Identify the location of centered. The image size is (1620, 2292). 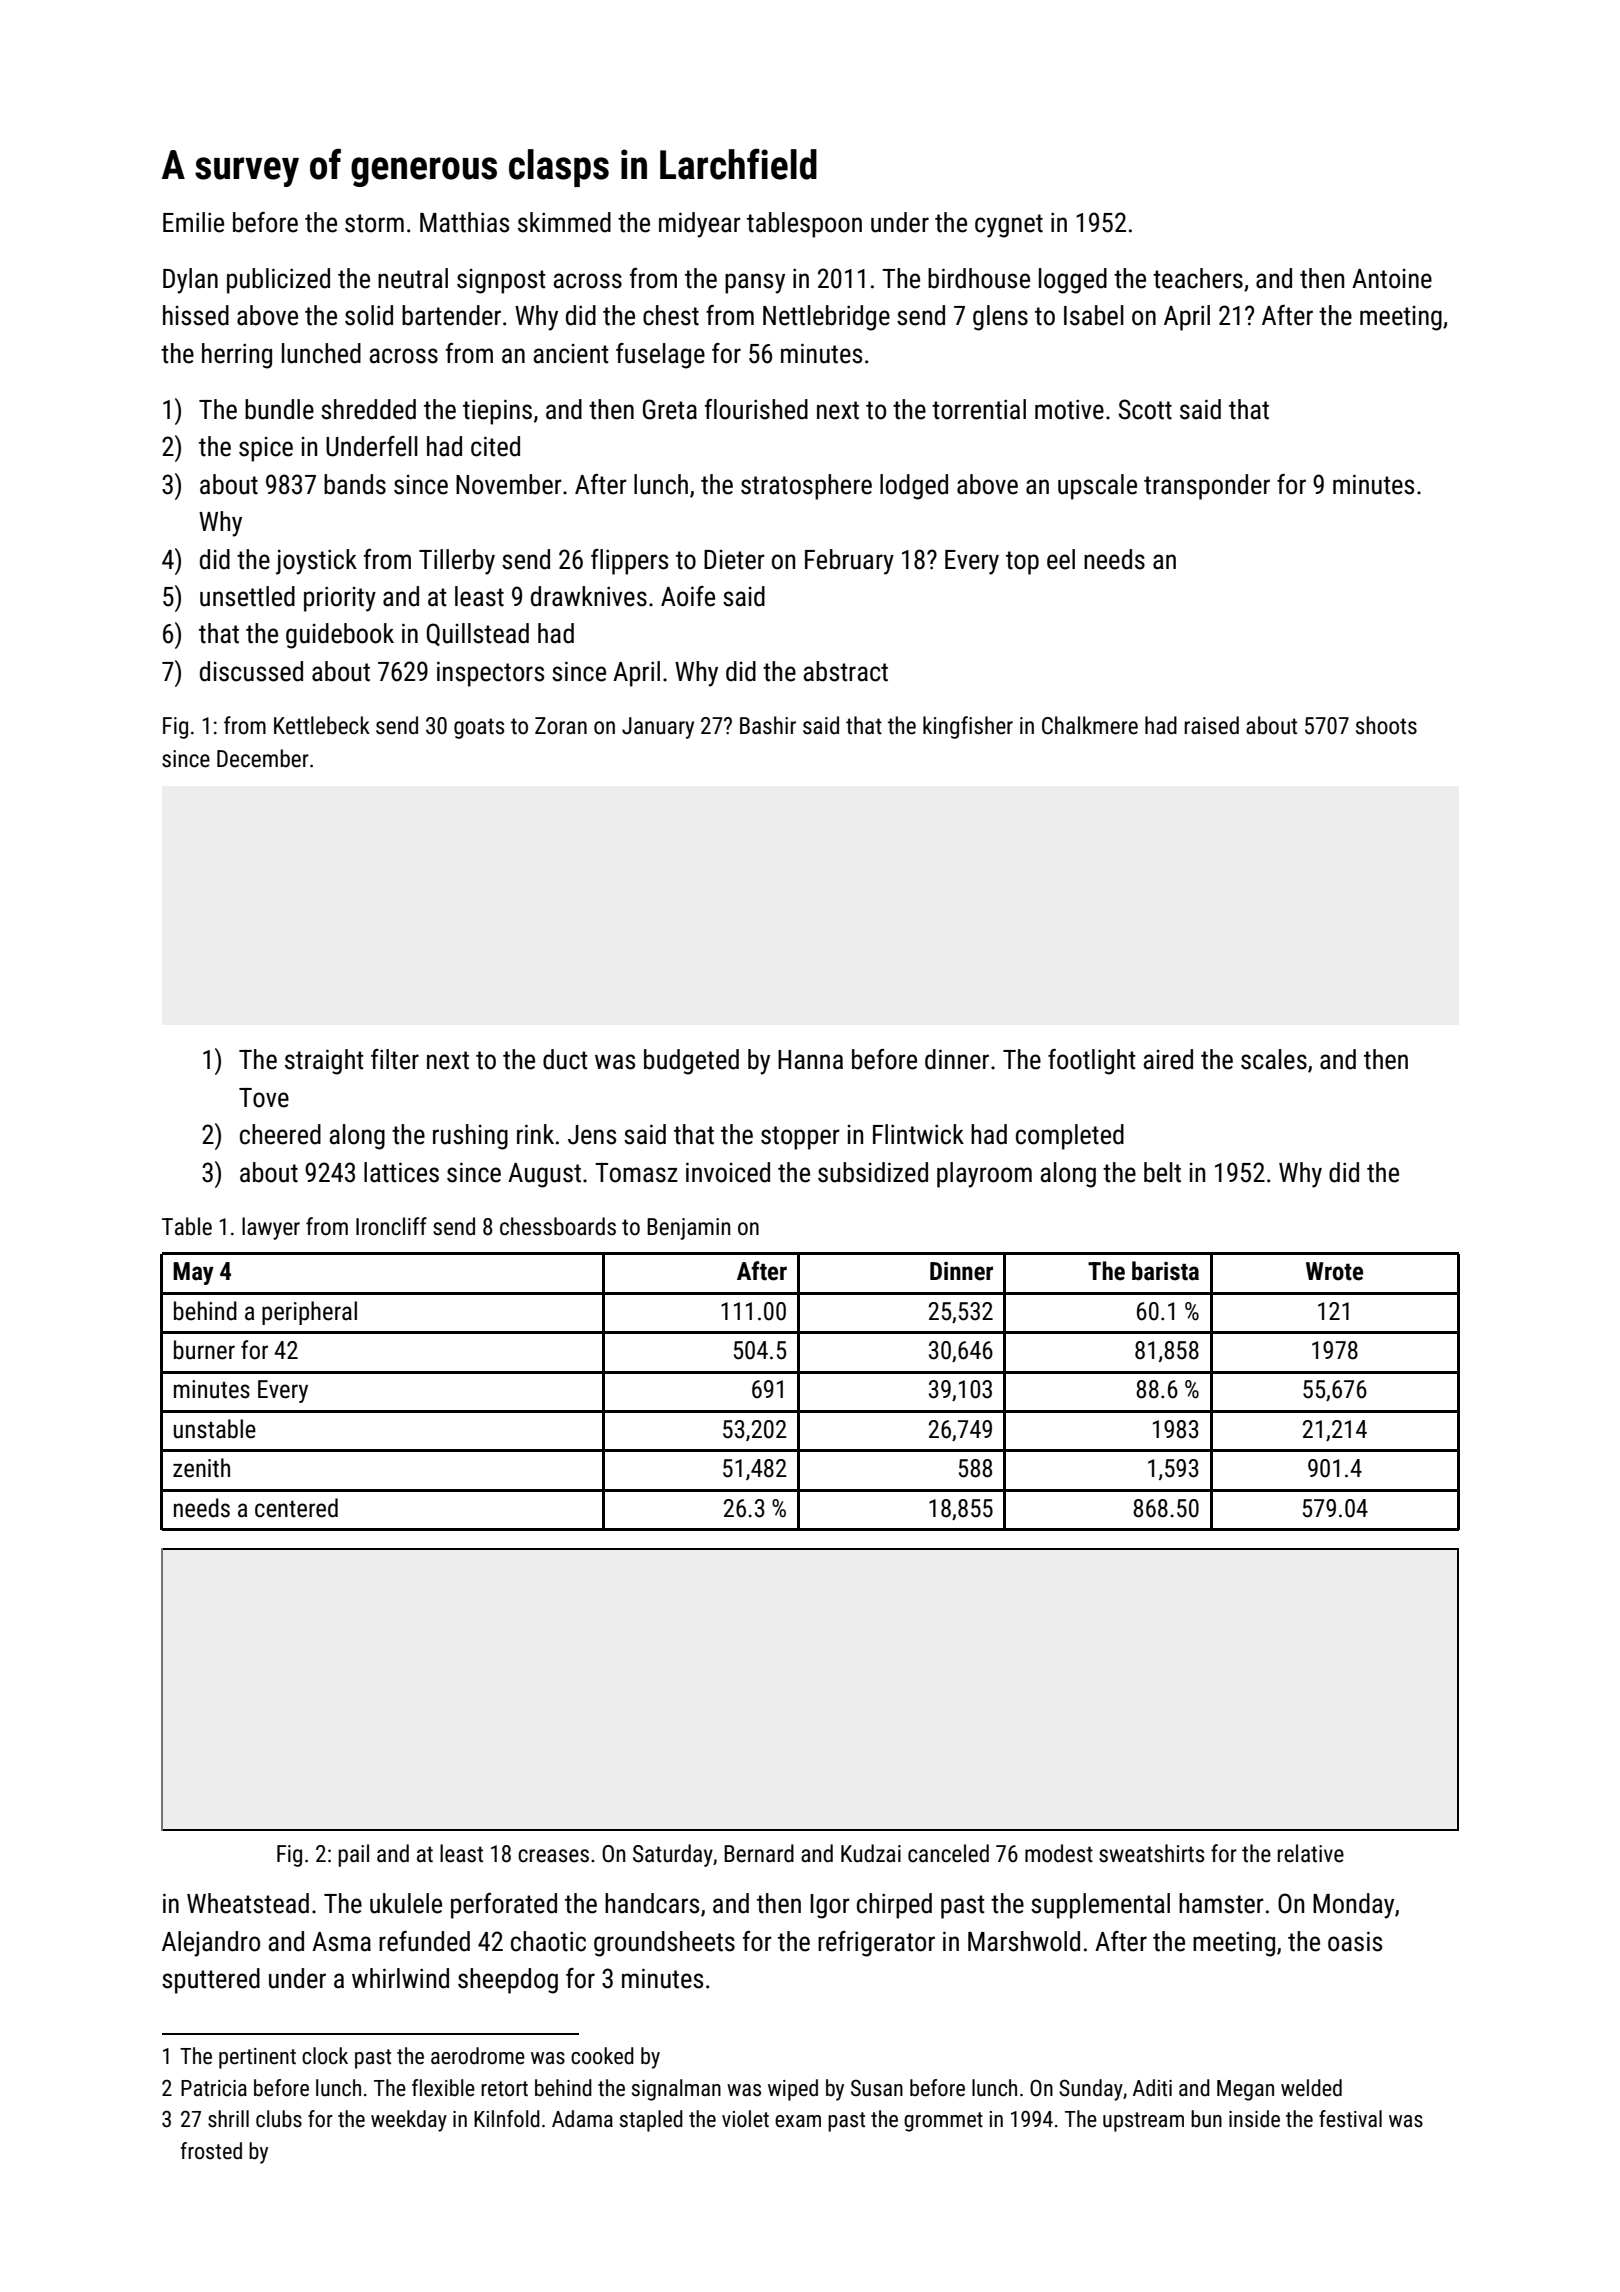
(296, 1508).
